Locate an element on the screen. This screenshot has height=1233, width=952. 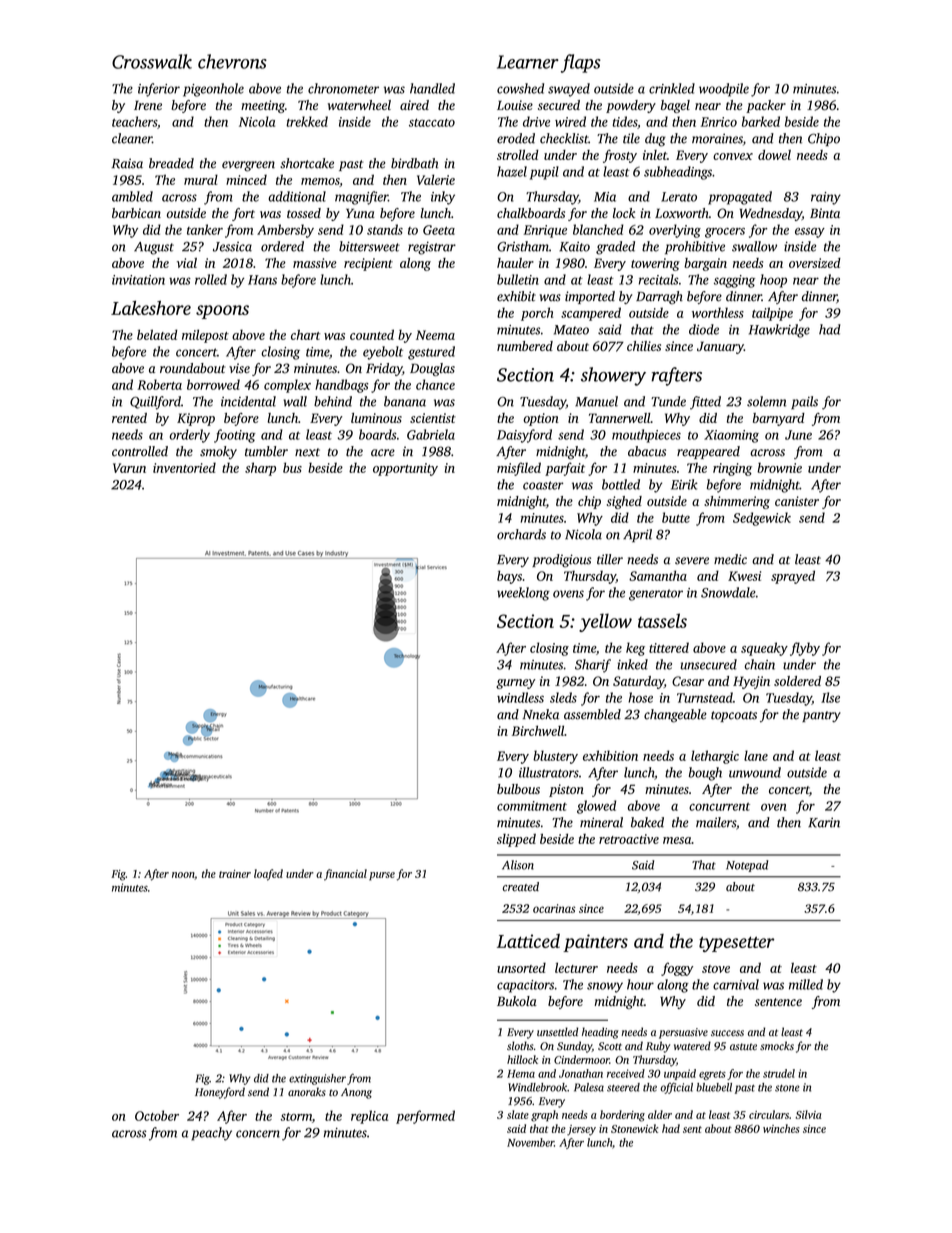
registrar is located at coordinates (432, 248).
